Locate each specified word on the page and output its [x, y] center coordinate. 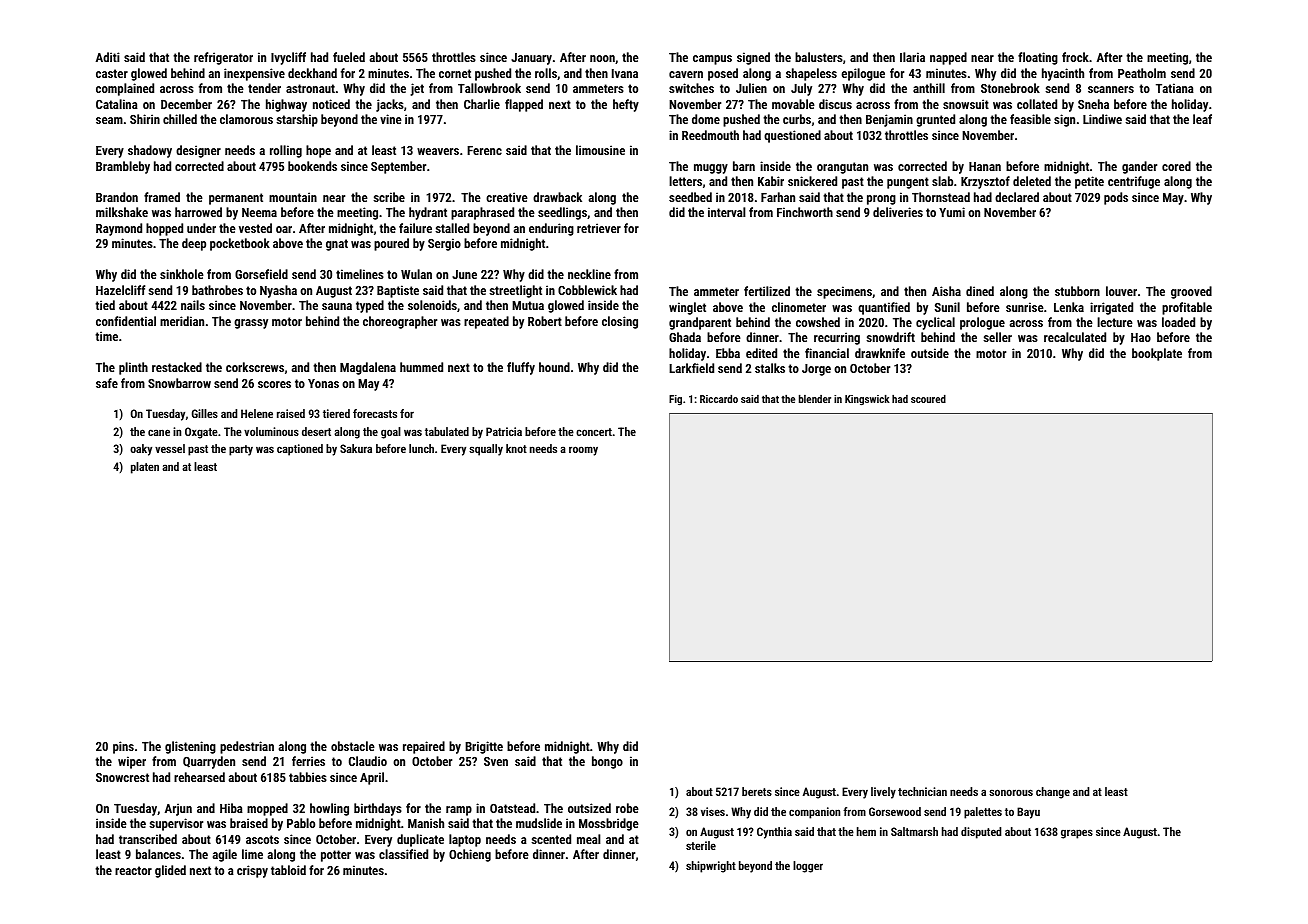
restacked [177, 367]
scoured [928, 398]
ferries [308, 761]
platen [145, 468]
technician [922, 791]
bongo [607, 762]
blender [815, 398]
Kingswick [867, 400]
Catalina [117, 104]
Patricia [504, 431]
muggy [711, 169]
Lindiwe [1102, 119]
